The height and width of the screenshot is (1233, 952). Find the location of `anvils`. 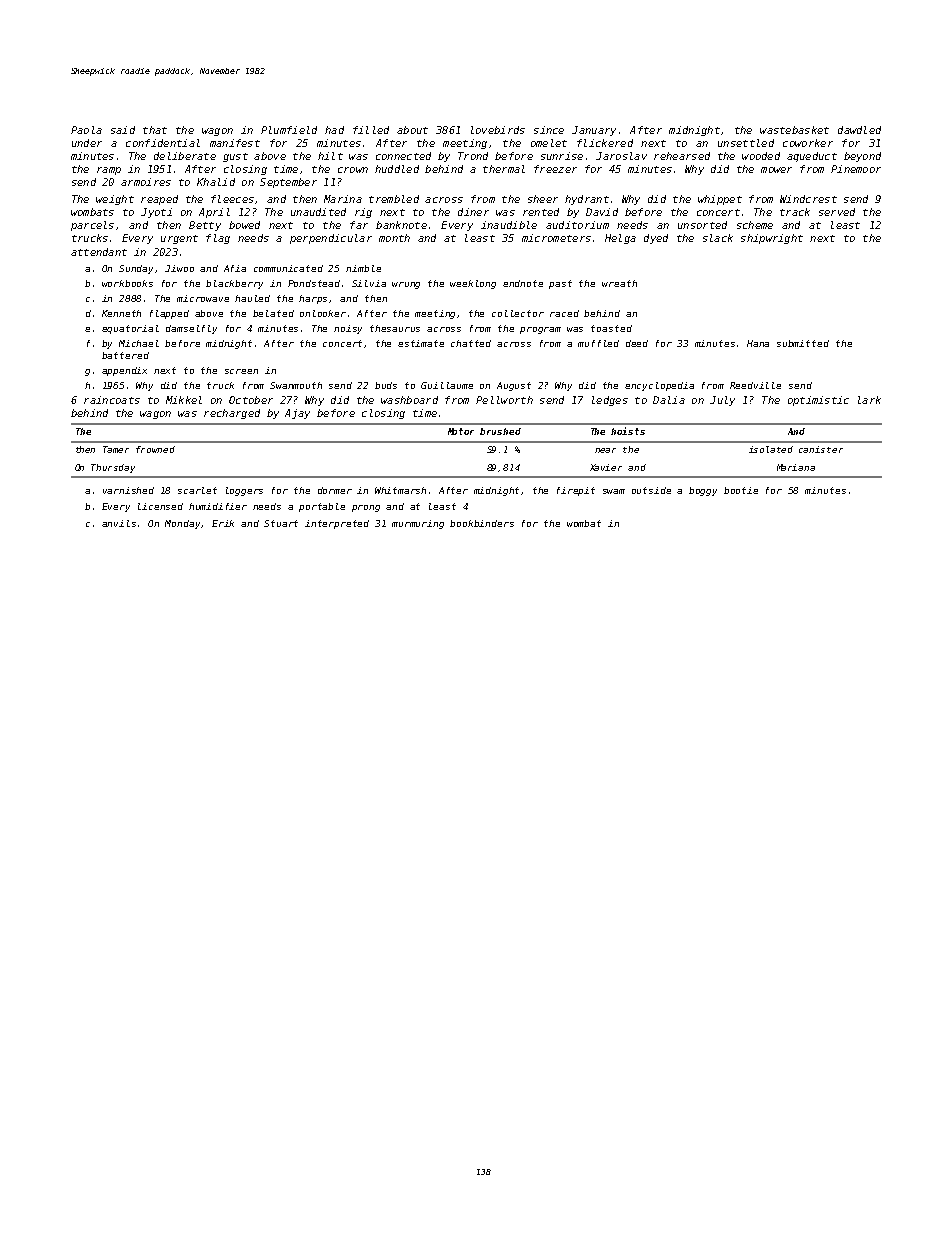

anvils is located at coordinates (119, 523).
